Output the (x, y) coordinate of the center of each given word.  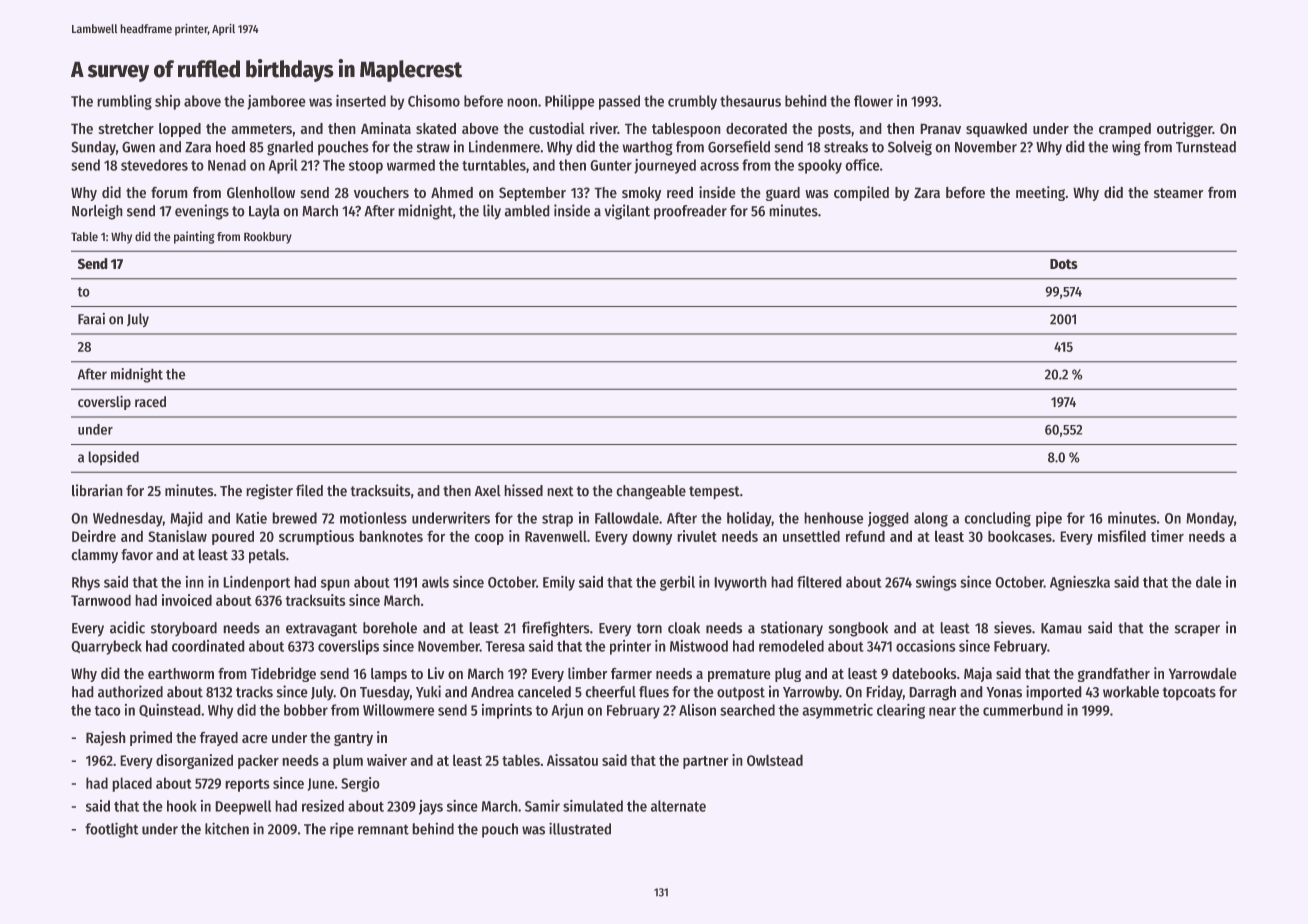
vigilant (627, 212)
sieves (1013, 627)
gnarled (290, 148)
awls (435, 582)
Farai (91, 319)
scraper (1197, 631)
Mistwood (699, 646)
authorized (130, 691)
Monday (1210, 519)
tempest (714, 493)
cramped (1125, 130)
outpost (741, 694)
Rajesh (106, 738)
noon (522, 102)
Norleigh (97, 212)
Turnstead (1206, 147)
